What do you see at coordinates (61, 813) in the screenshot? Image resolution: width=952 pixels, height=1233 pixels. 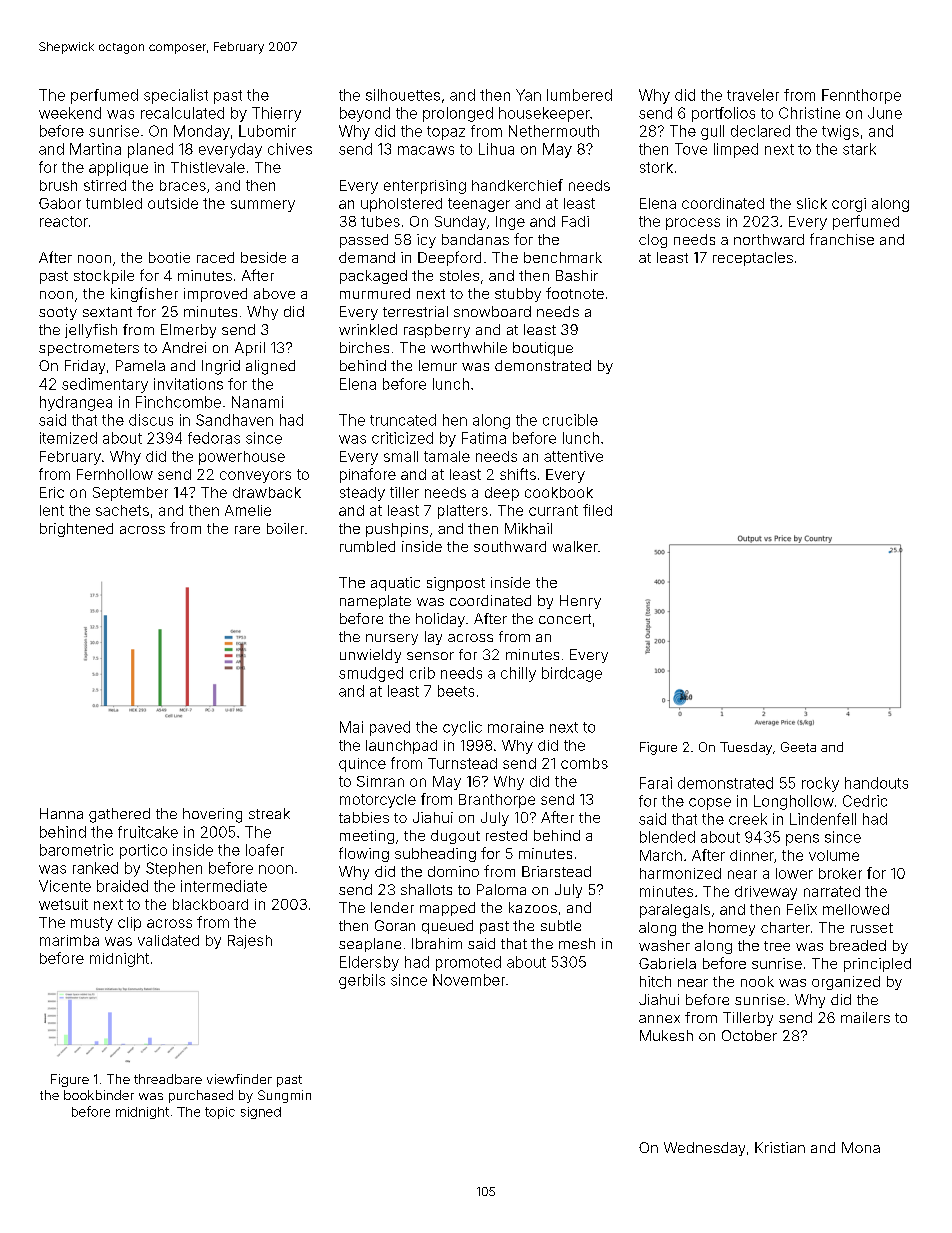 I see `Hanna` at bounding box center [61, 813].
